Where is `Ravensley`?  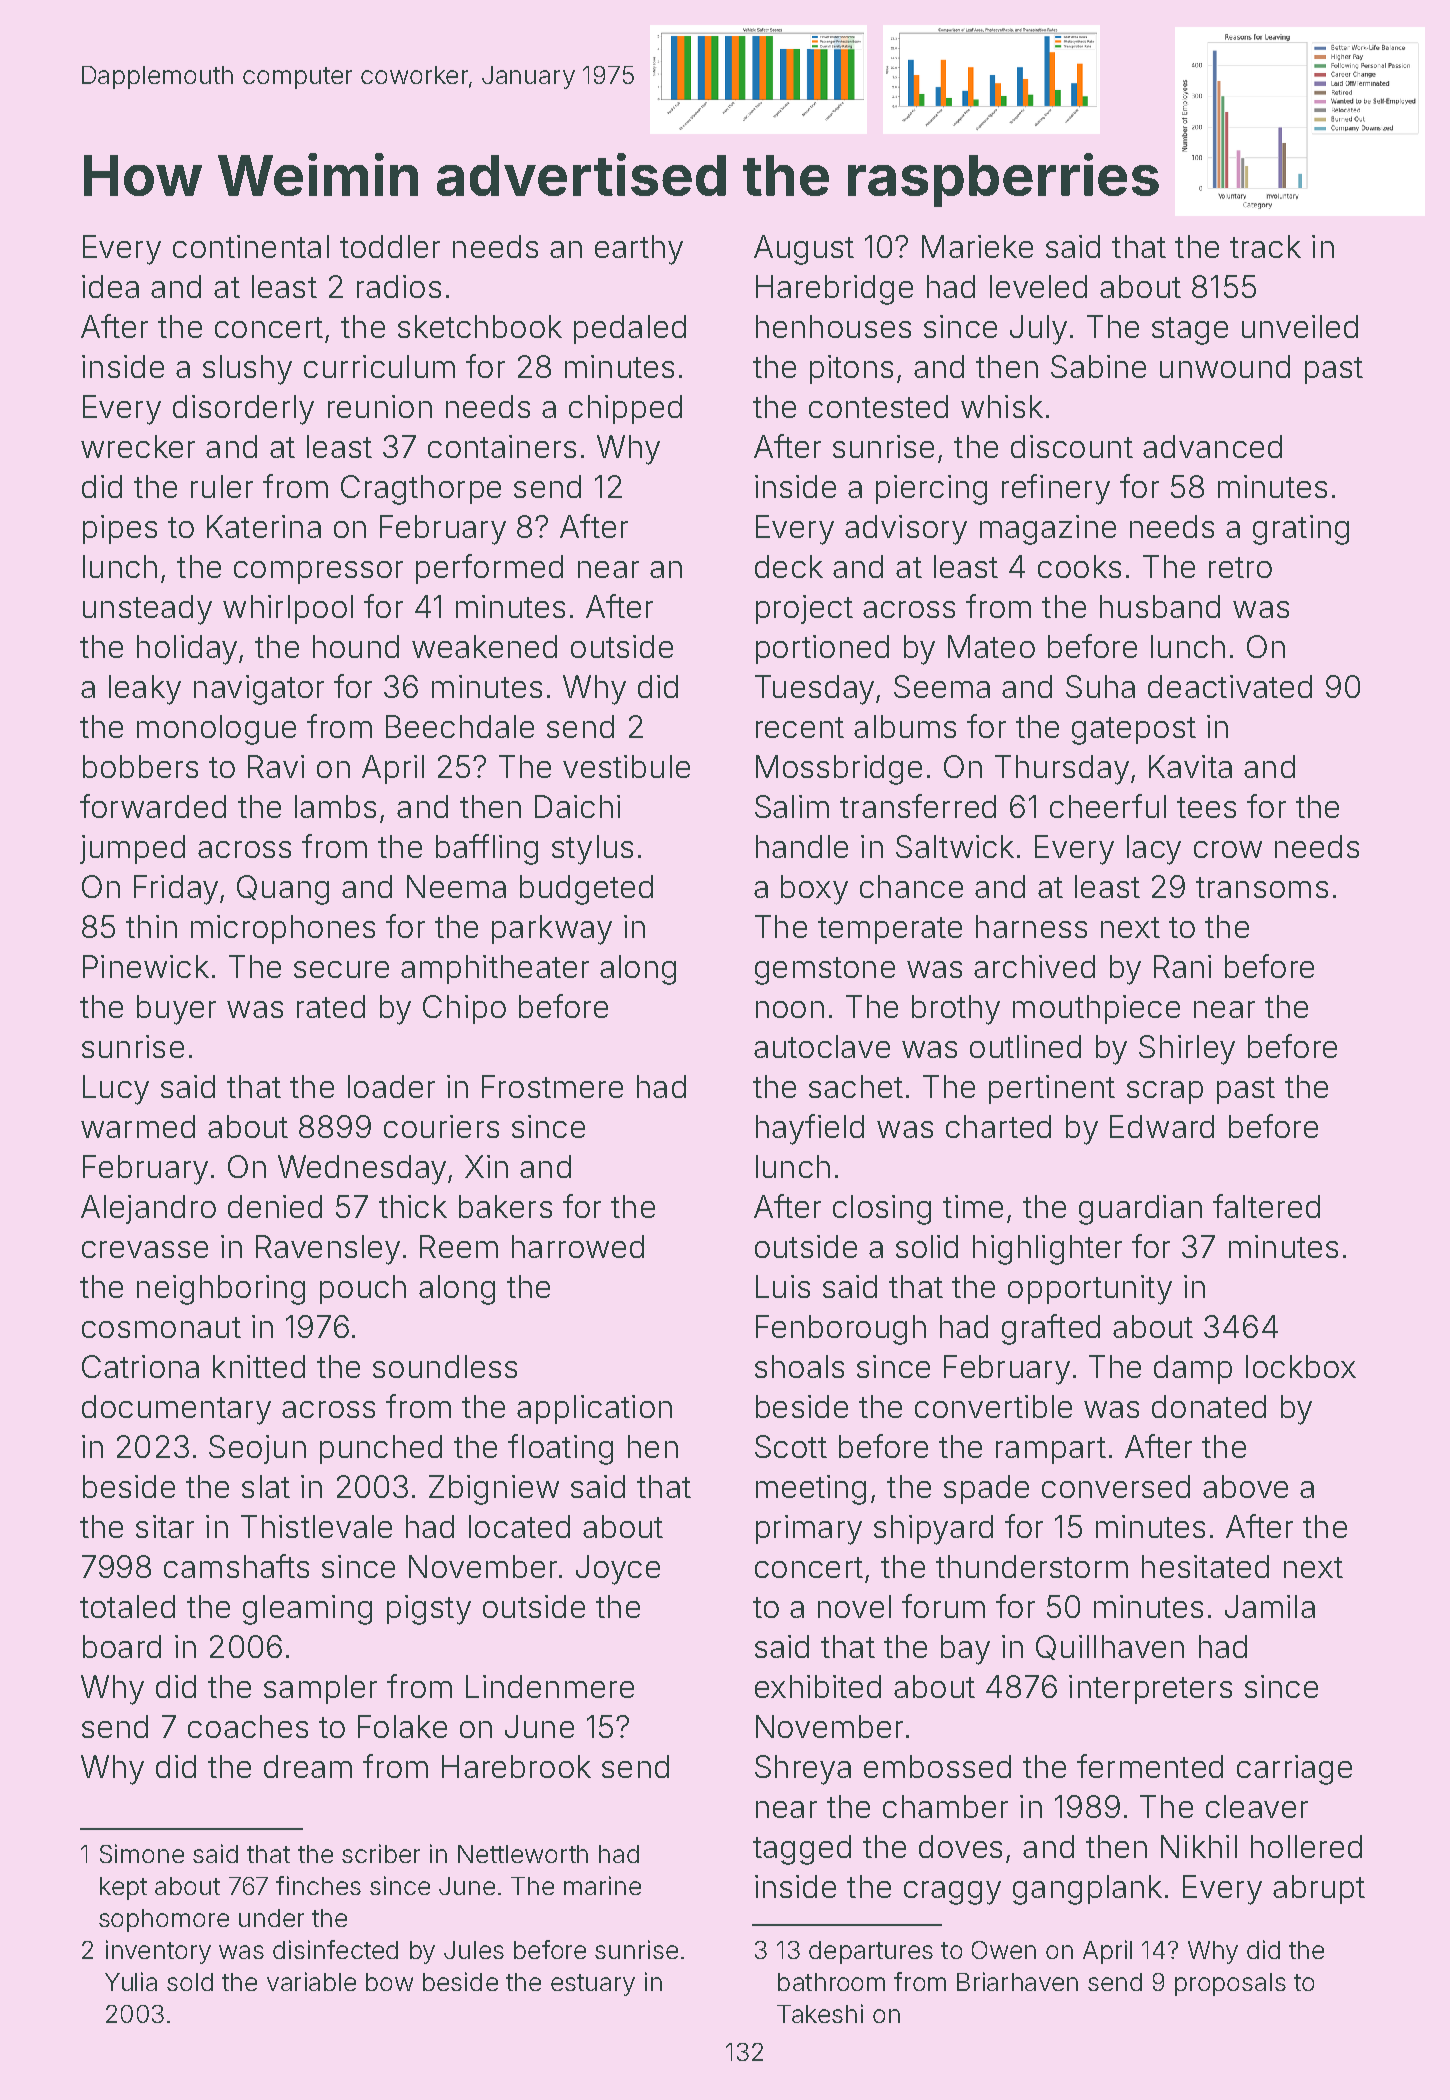
Ravensley is located at coordinates (328, 1250).
